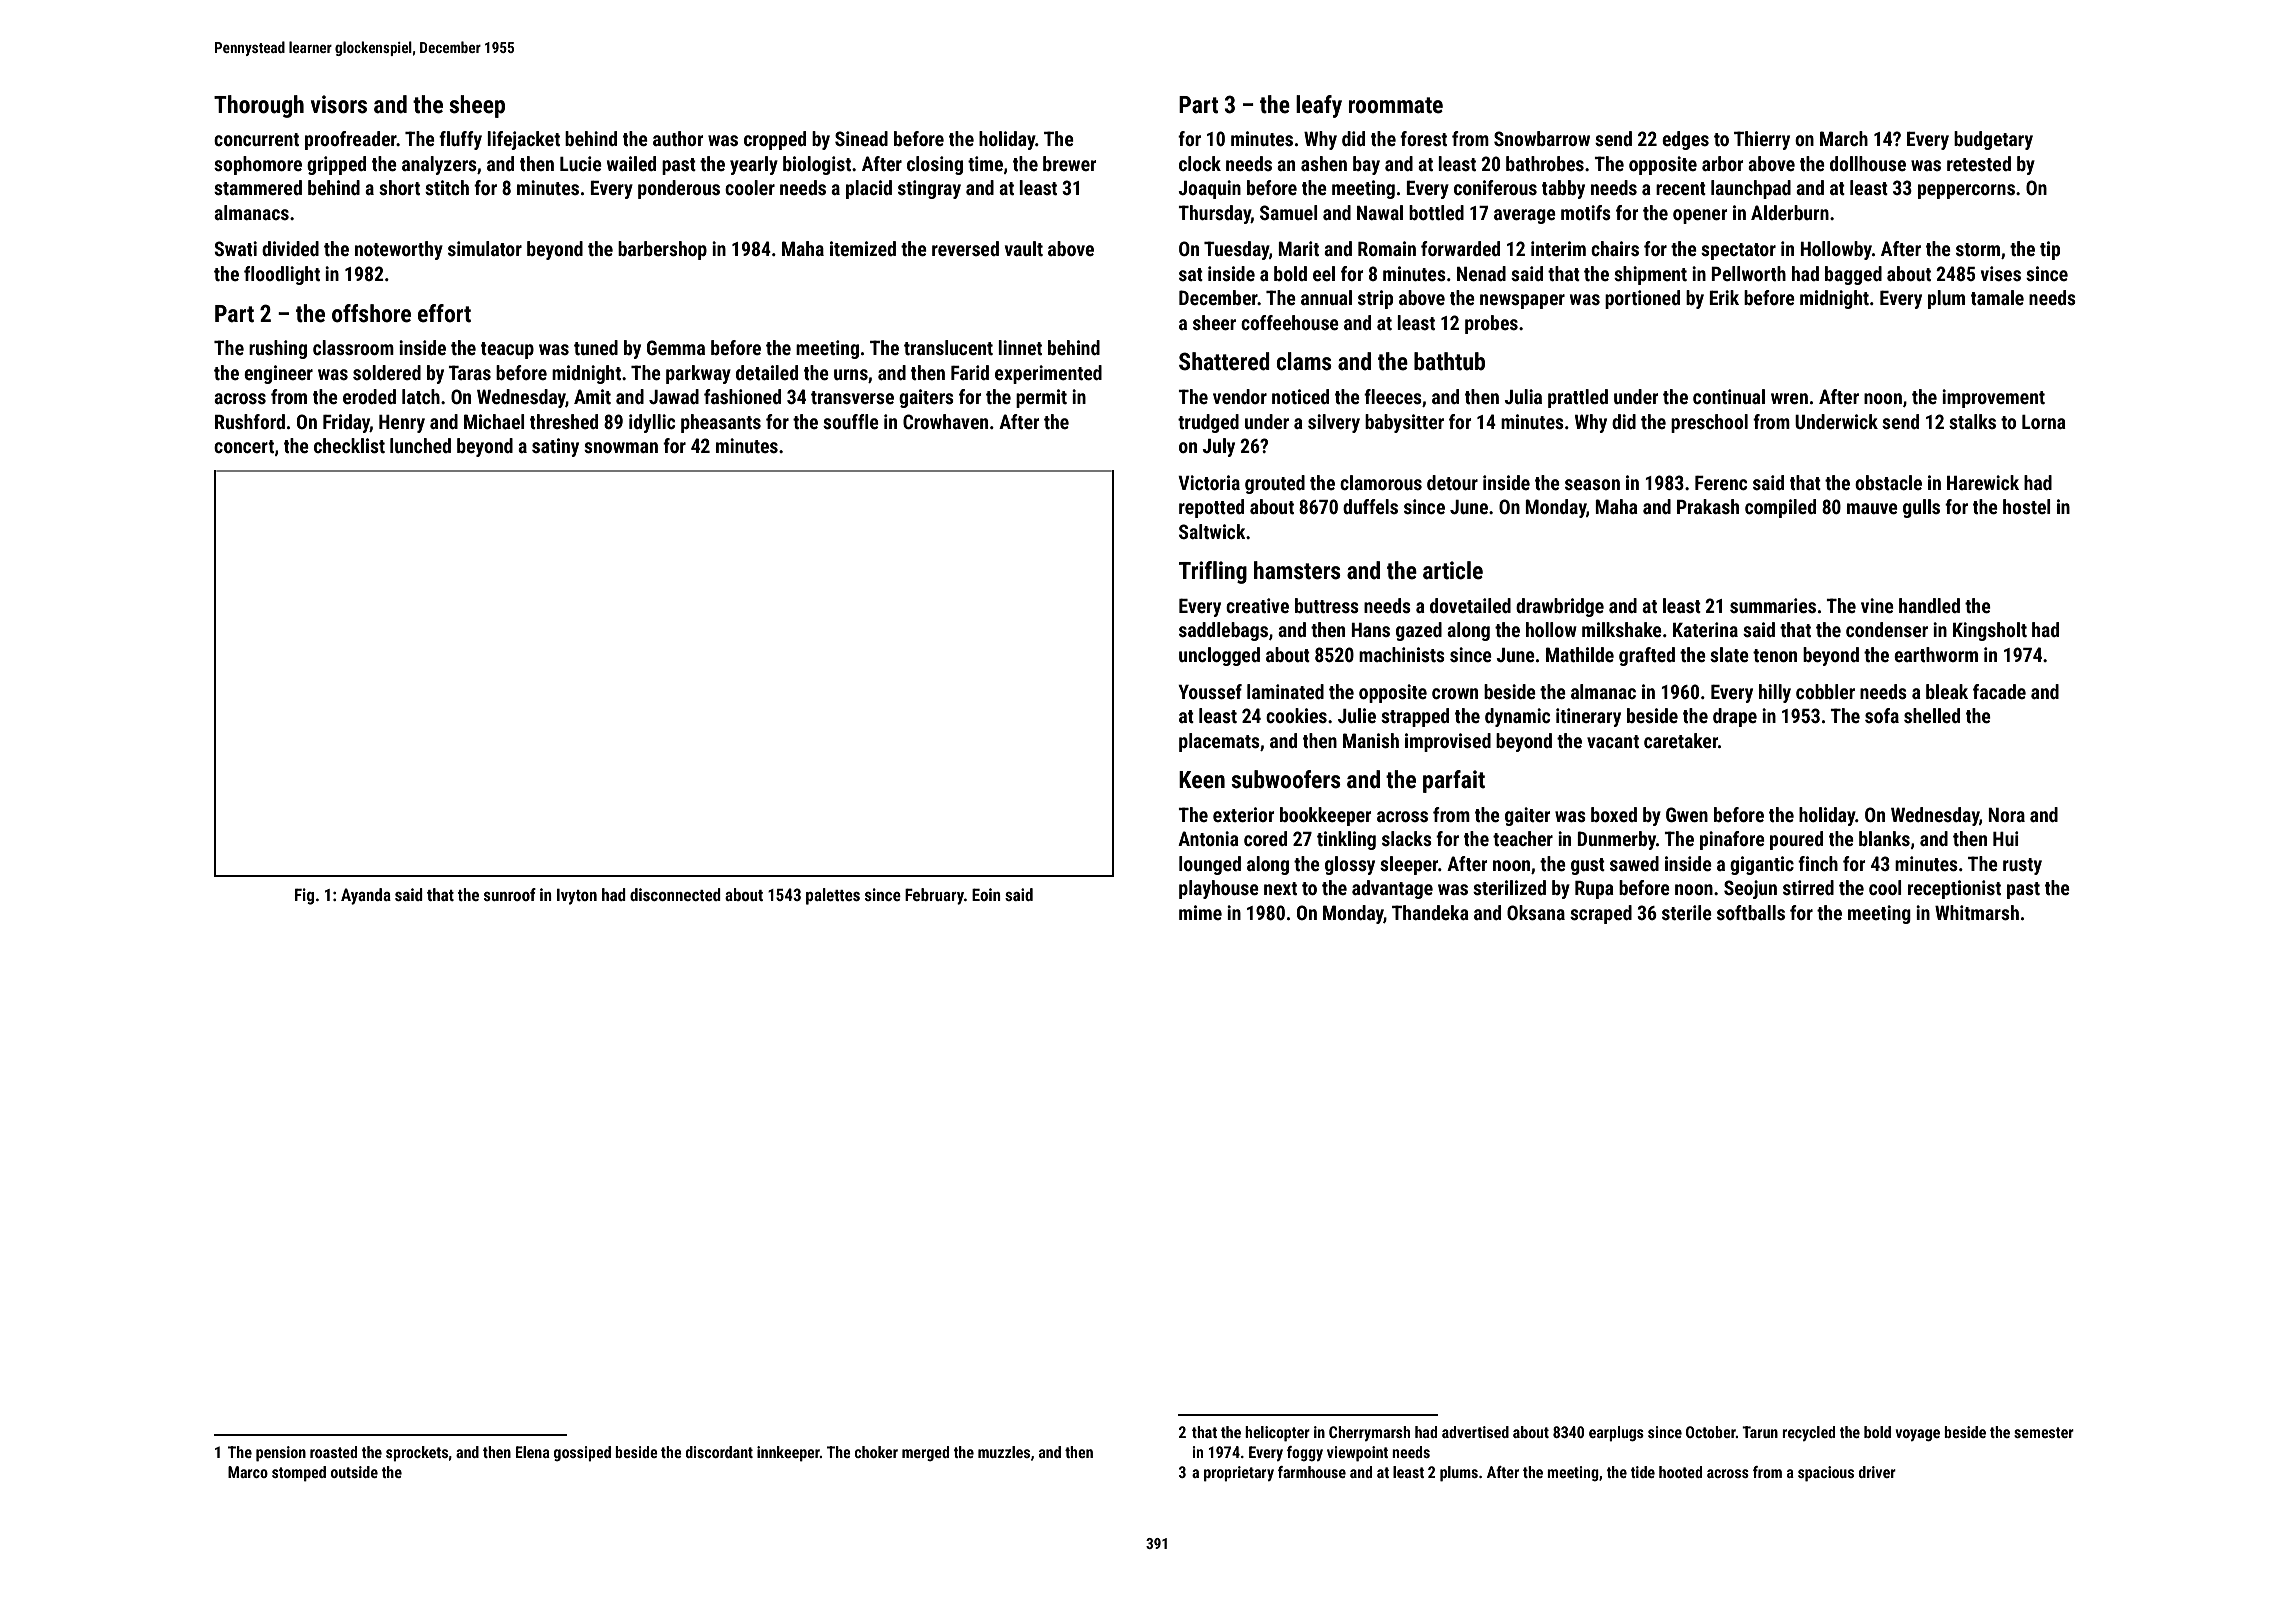 The image size is (2292, 1620). I want to click on Thandeka, so click(1430, 912).
